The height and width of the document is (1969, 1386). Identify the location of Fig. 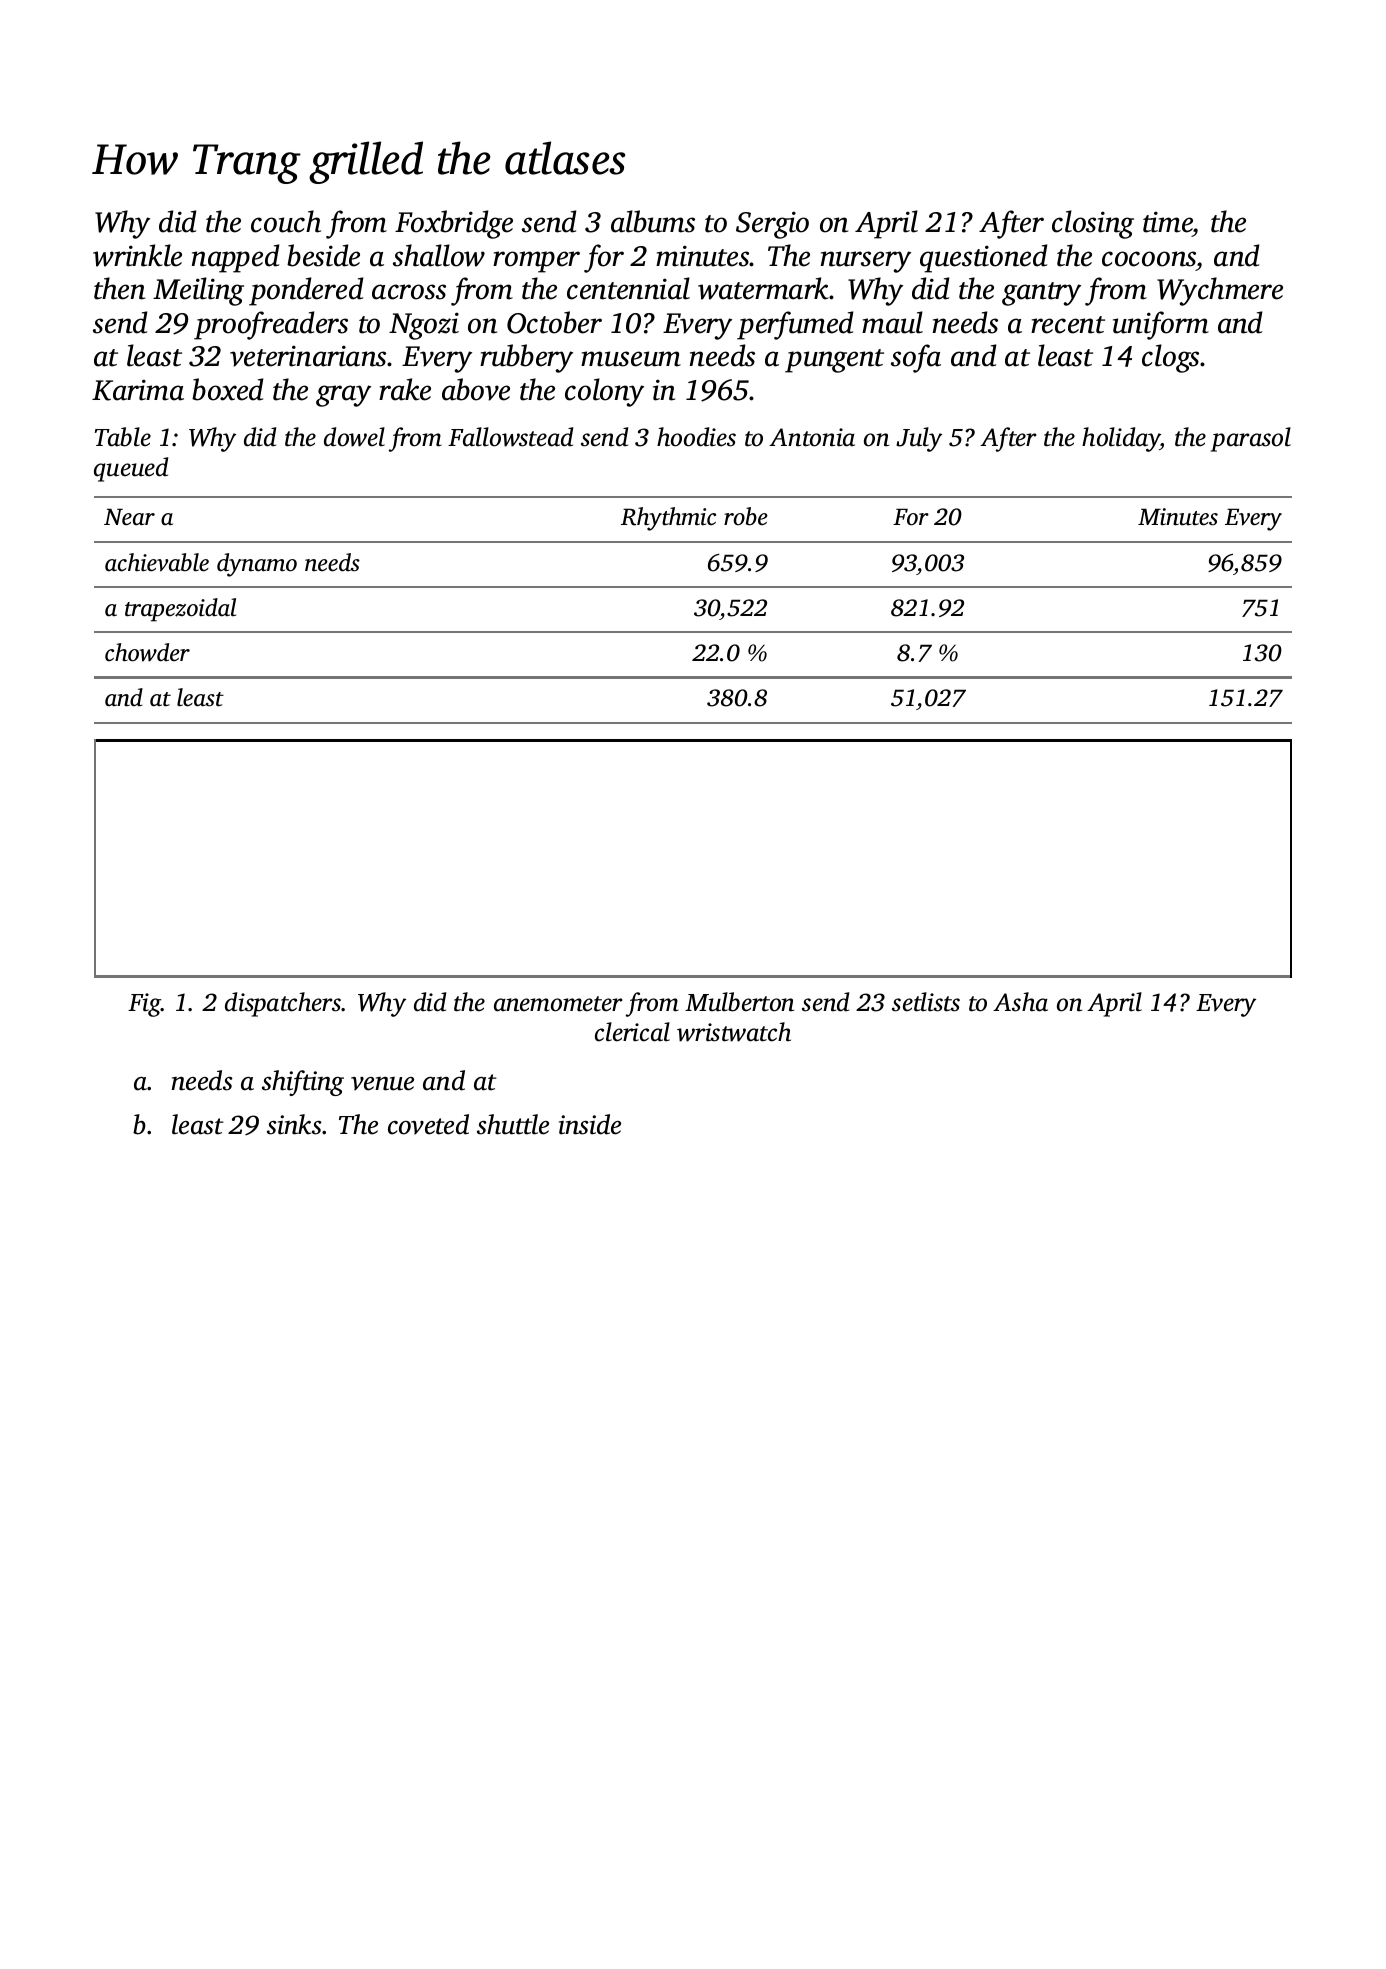
(144, 1005).
